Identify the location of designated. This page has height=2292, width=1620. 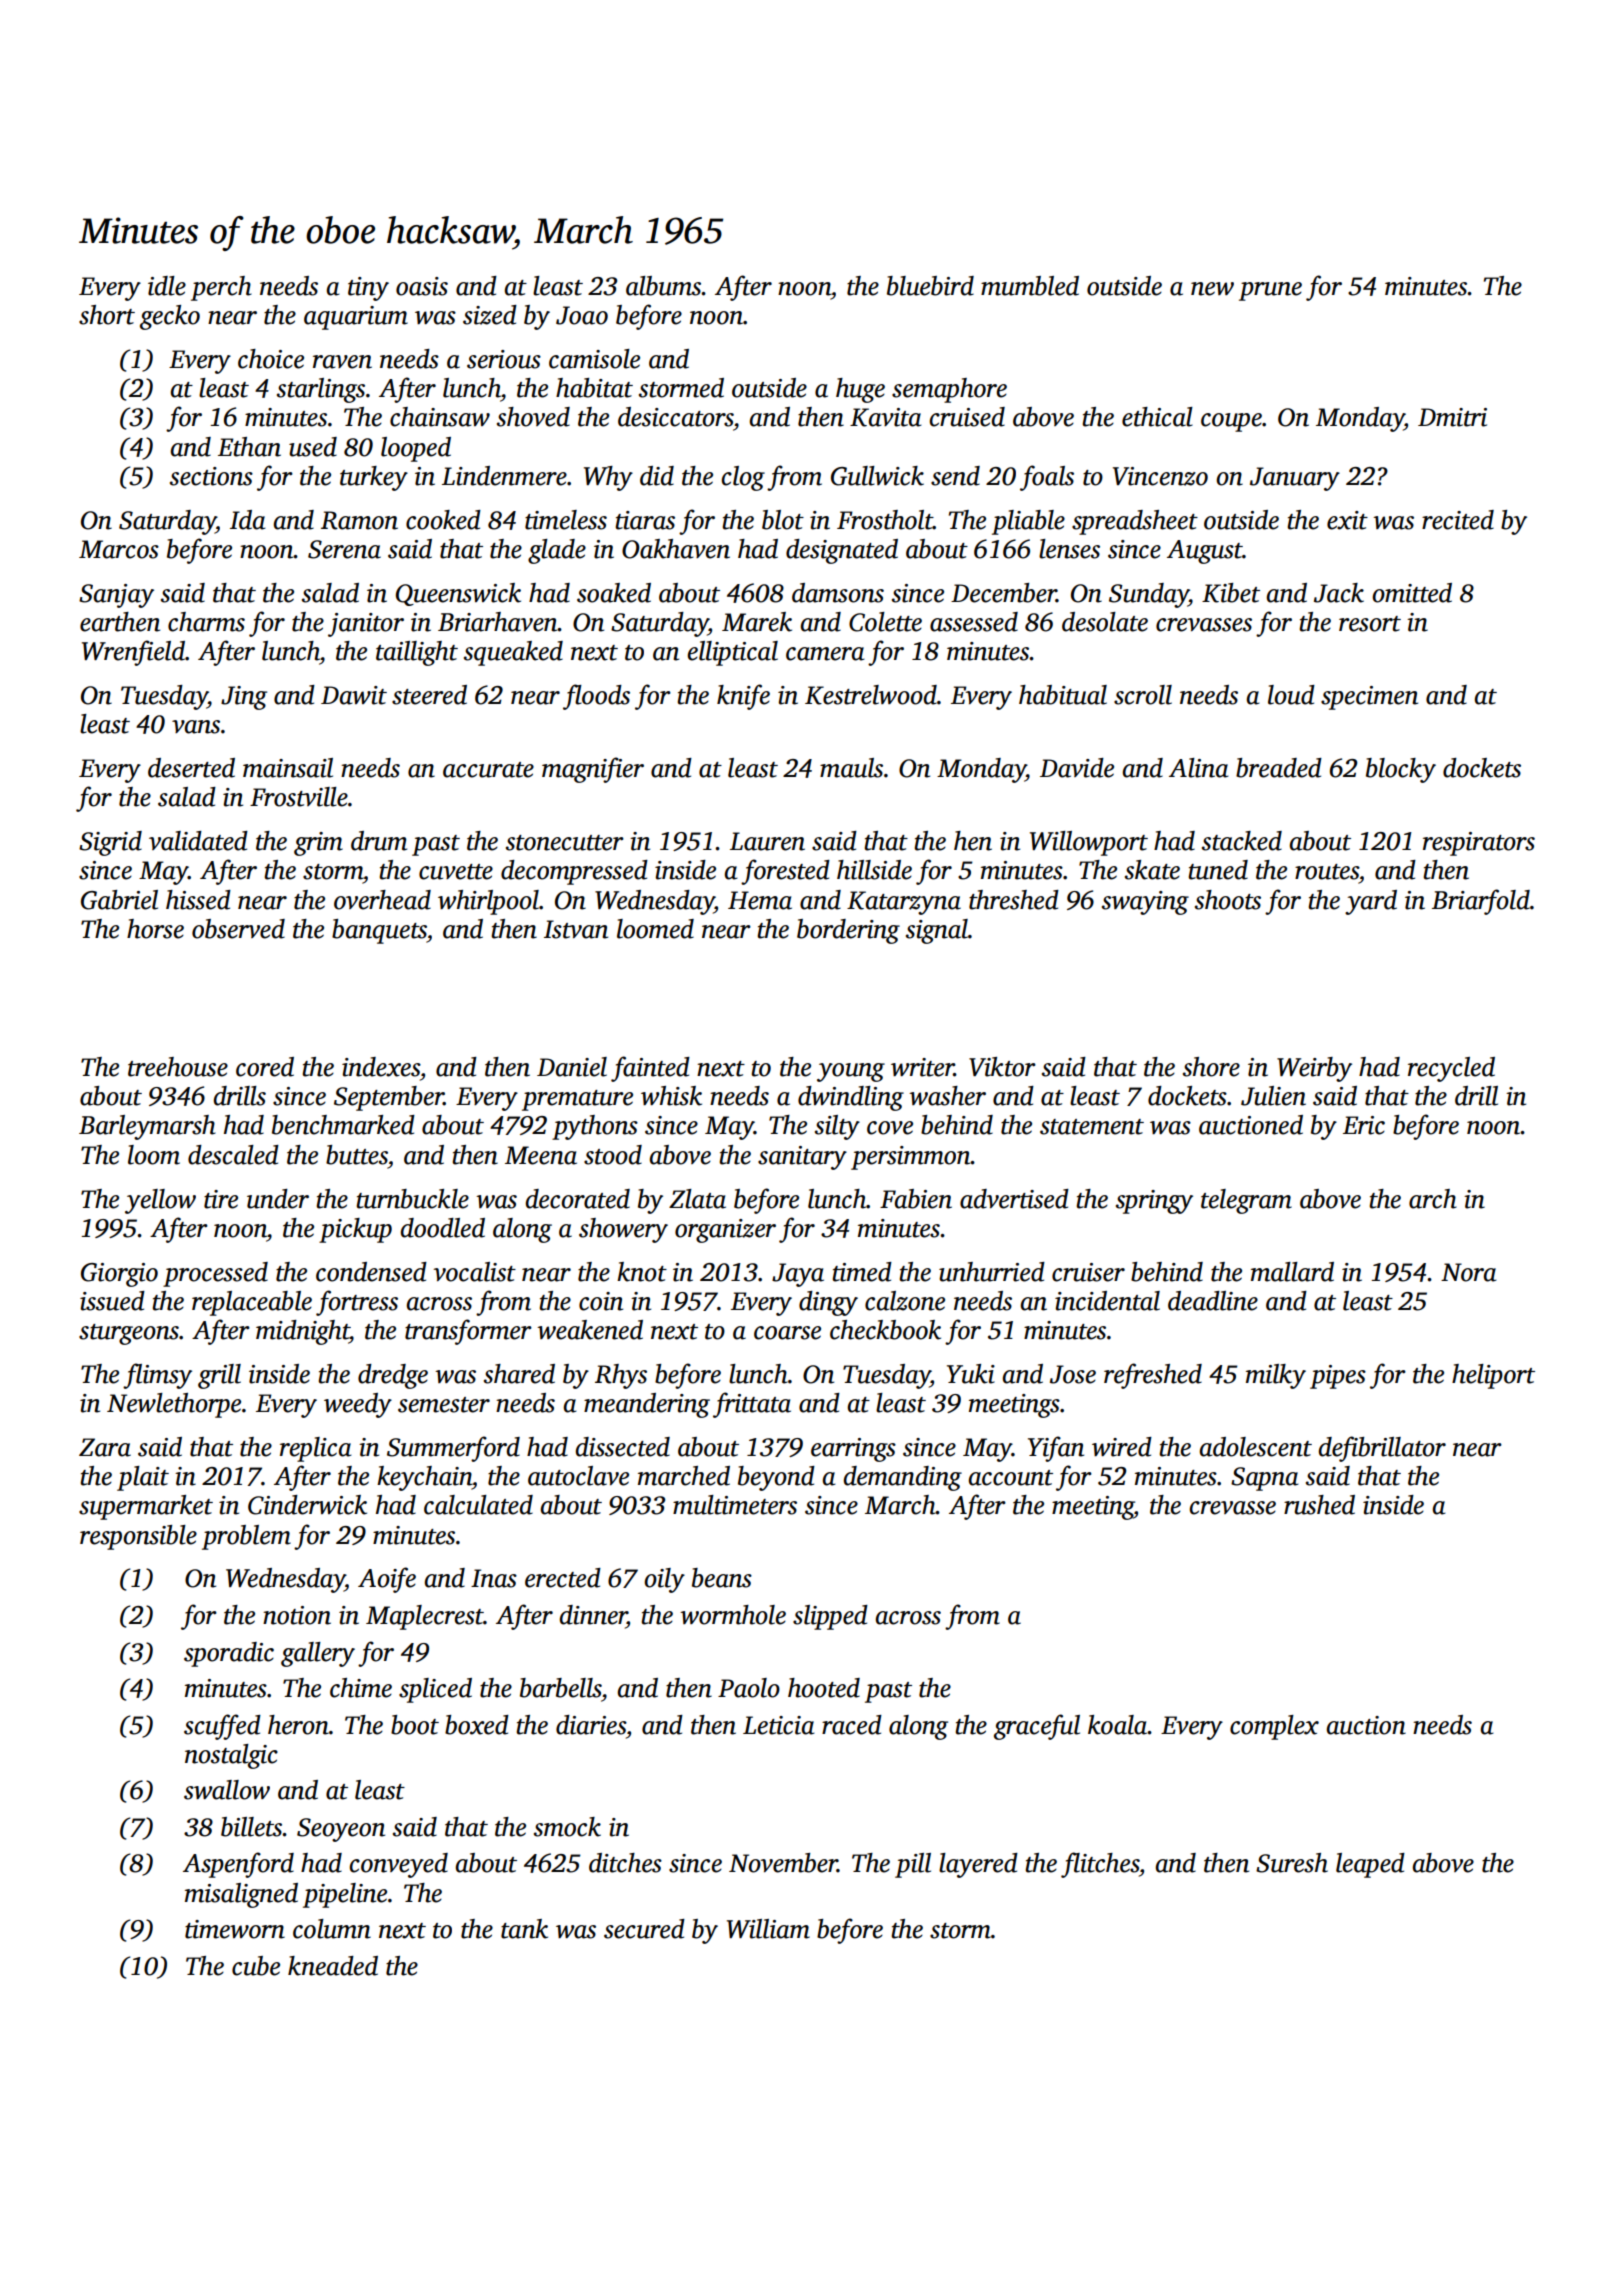
(842, 551).
